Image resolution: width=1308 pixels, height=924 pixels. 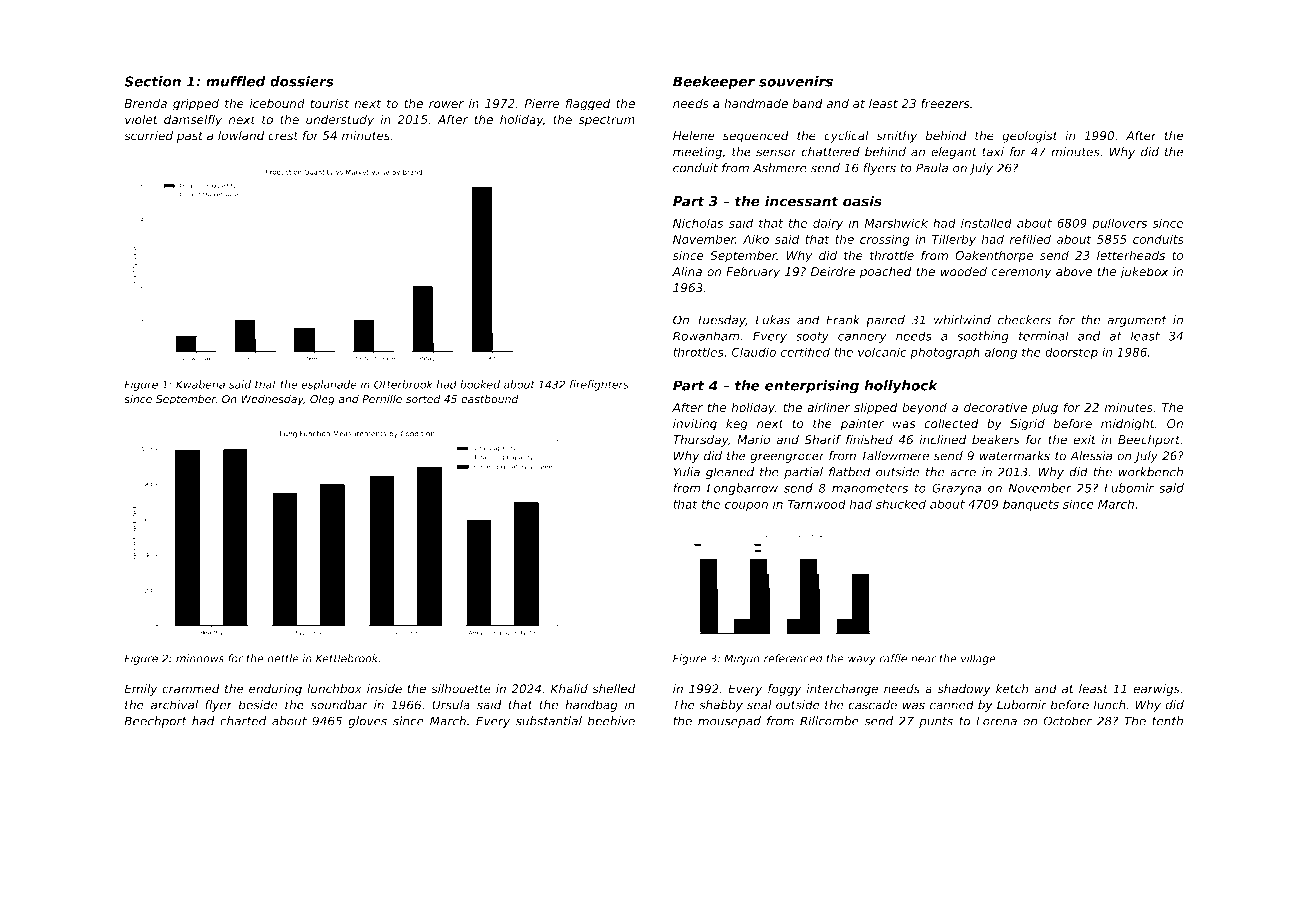 What do you see at coordinates (1012, 689) in the screenshot?
I see `ketch` at bounding box center [1012, 689].
